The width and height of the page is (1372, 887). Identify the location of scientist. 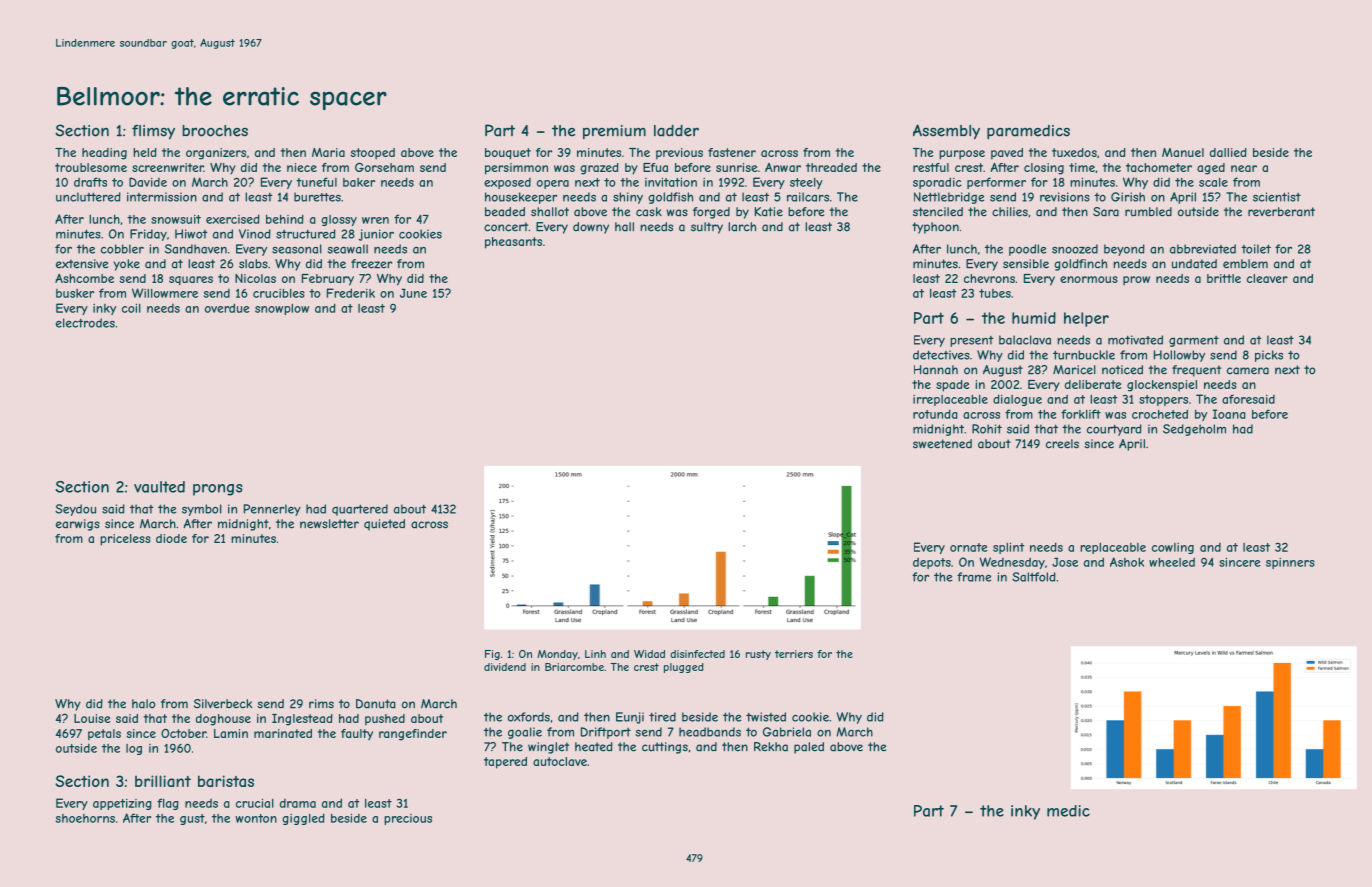
(1277, 197).
